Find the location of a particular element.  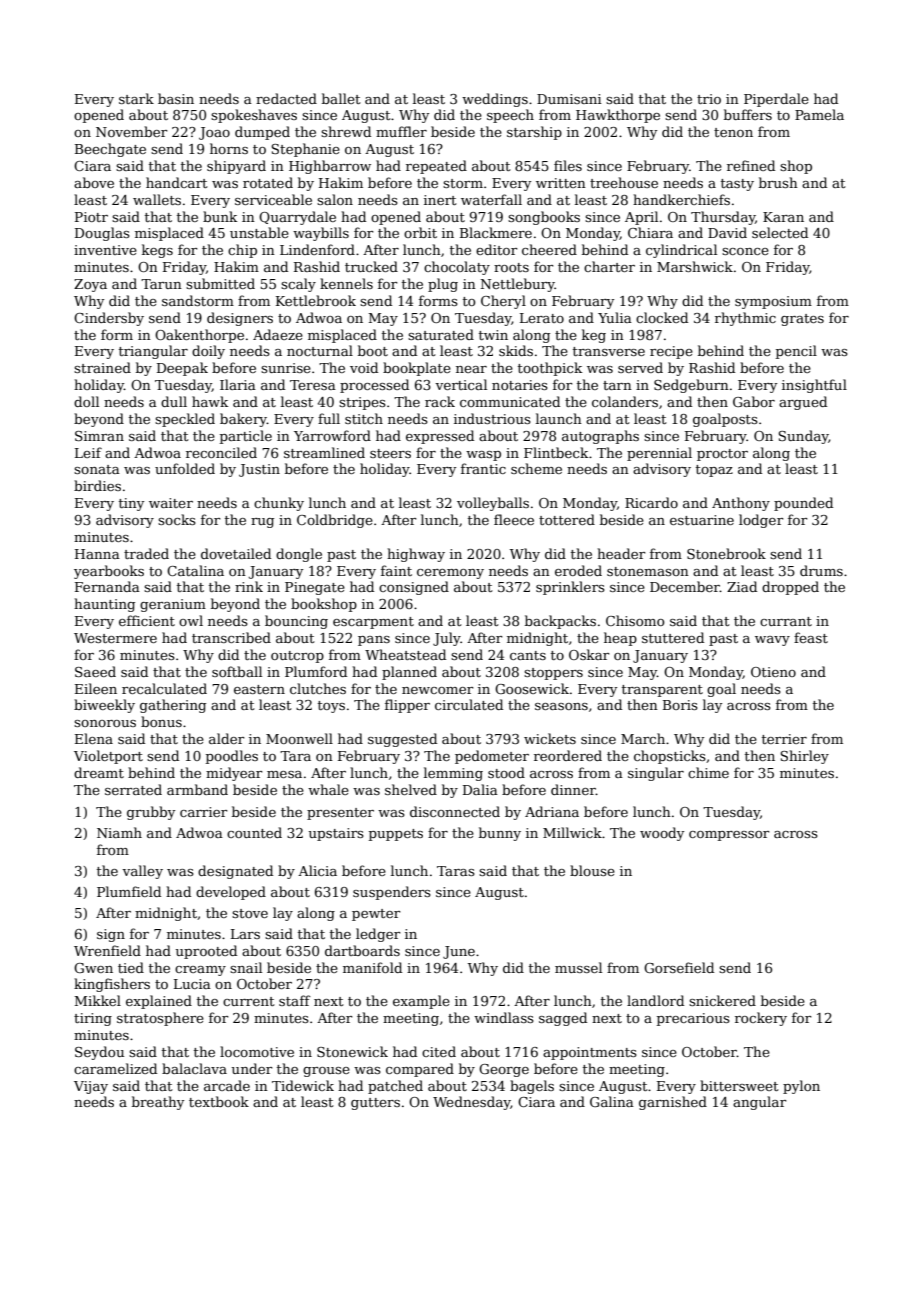

highway is located at coordinates (416, 555).
